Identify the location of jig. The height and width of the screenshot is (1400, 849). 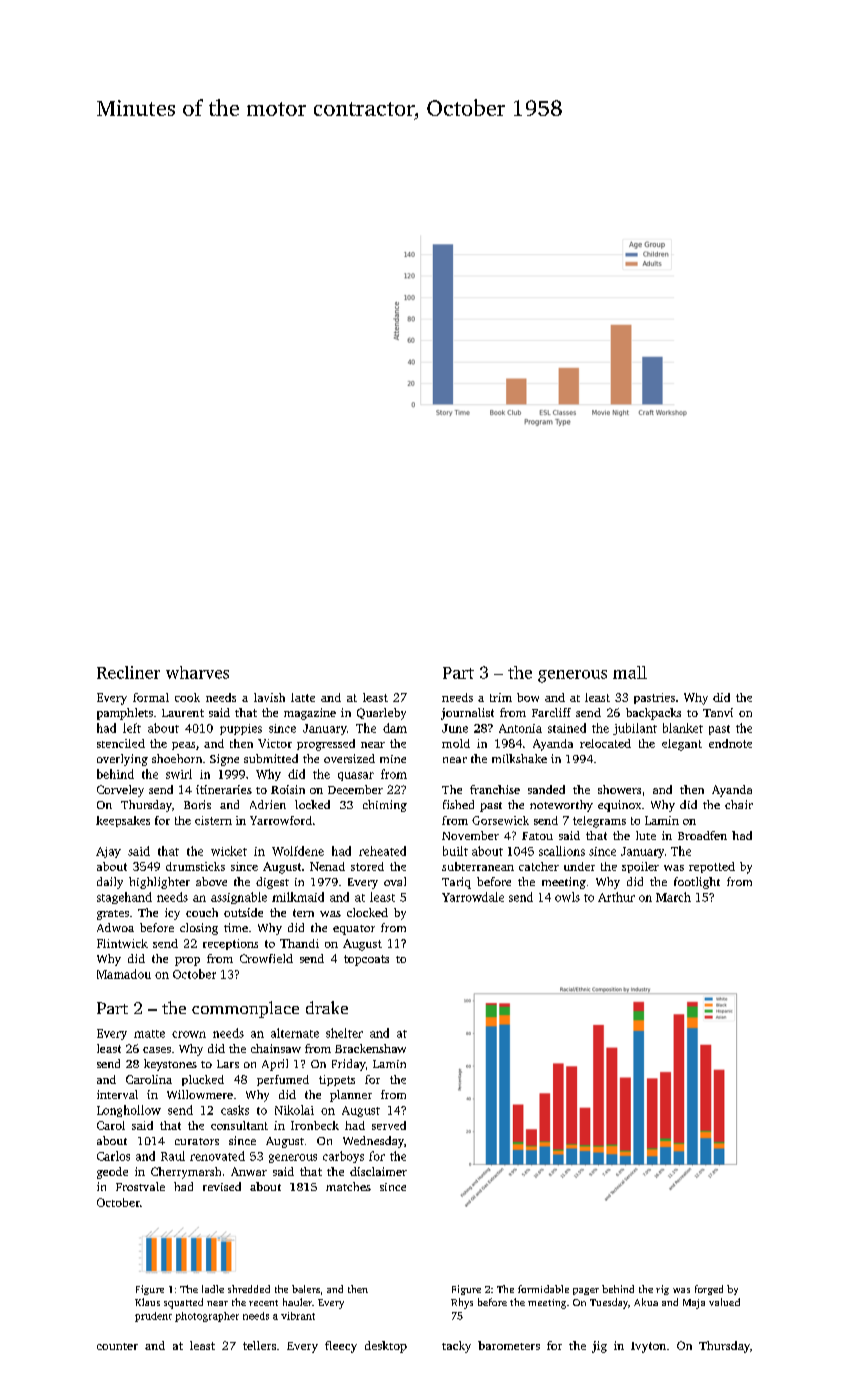
(599, 1347).
